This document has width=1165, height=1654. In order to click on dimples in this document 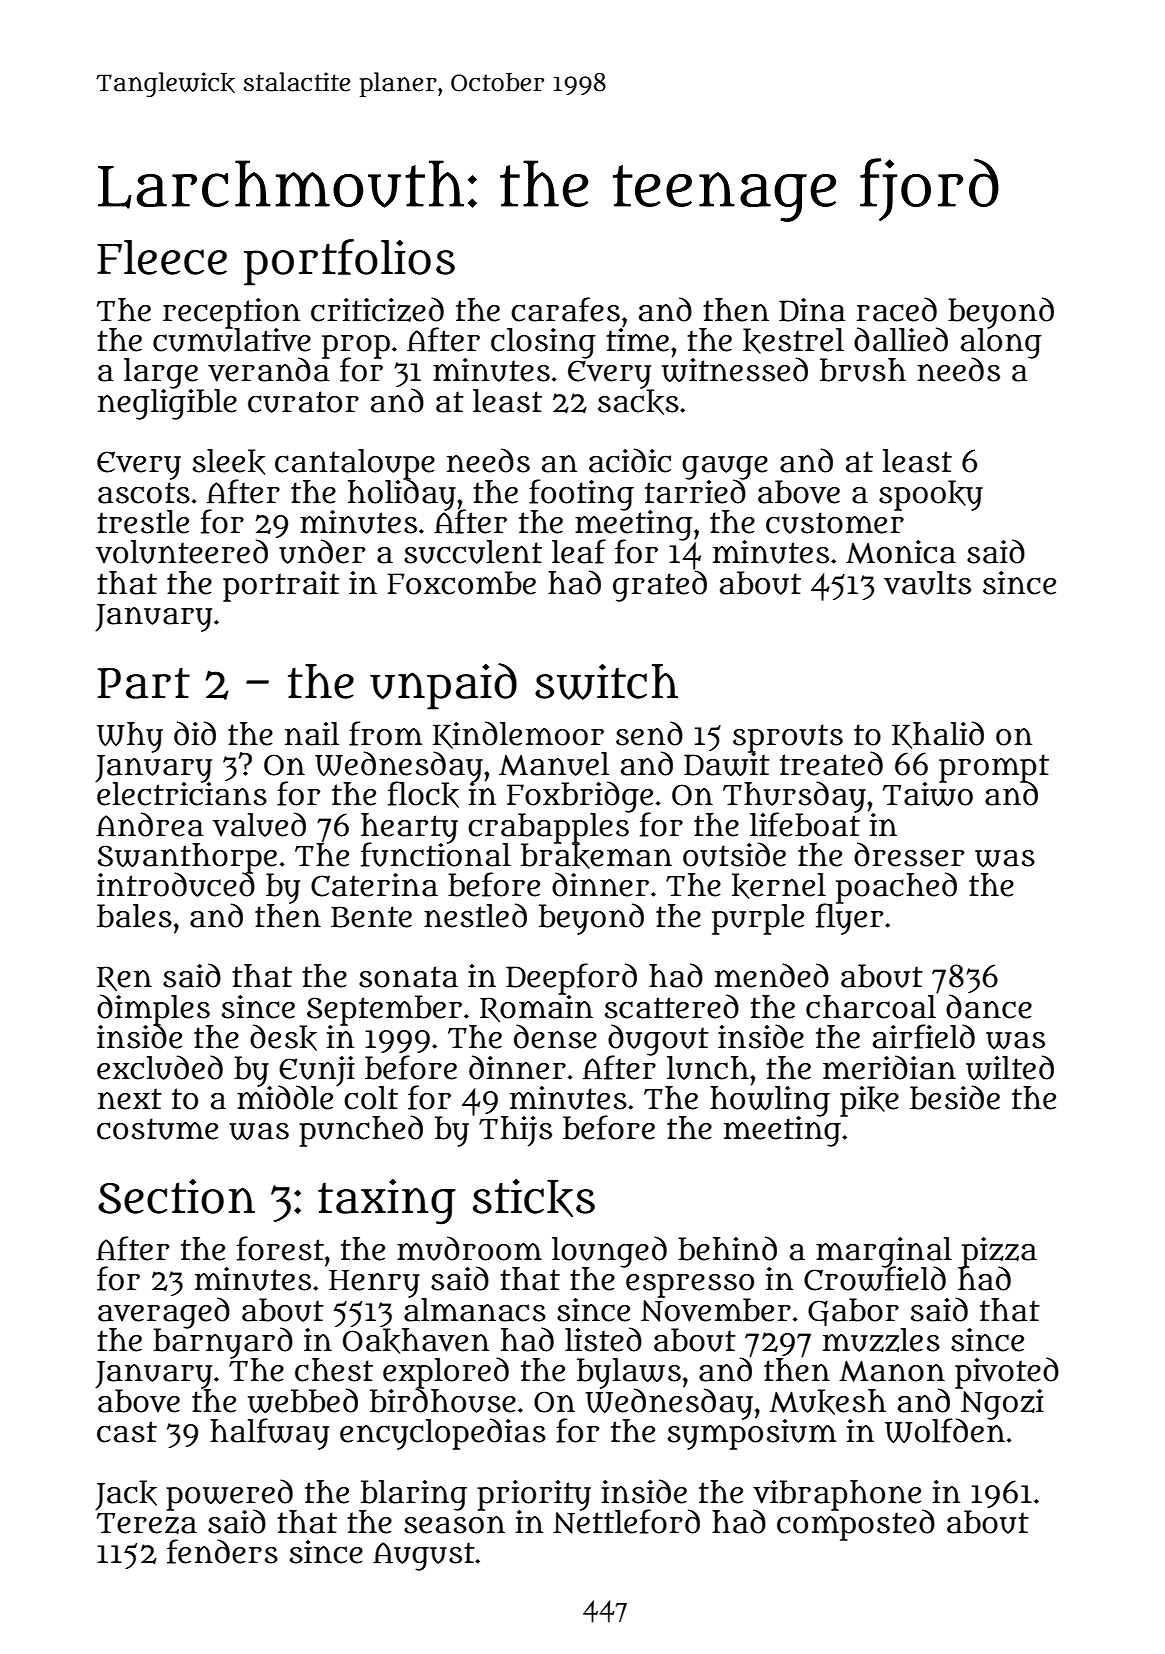, I will do `click(153, 1009)`.
